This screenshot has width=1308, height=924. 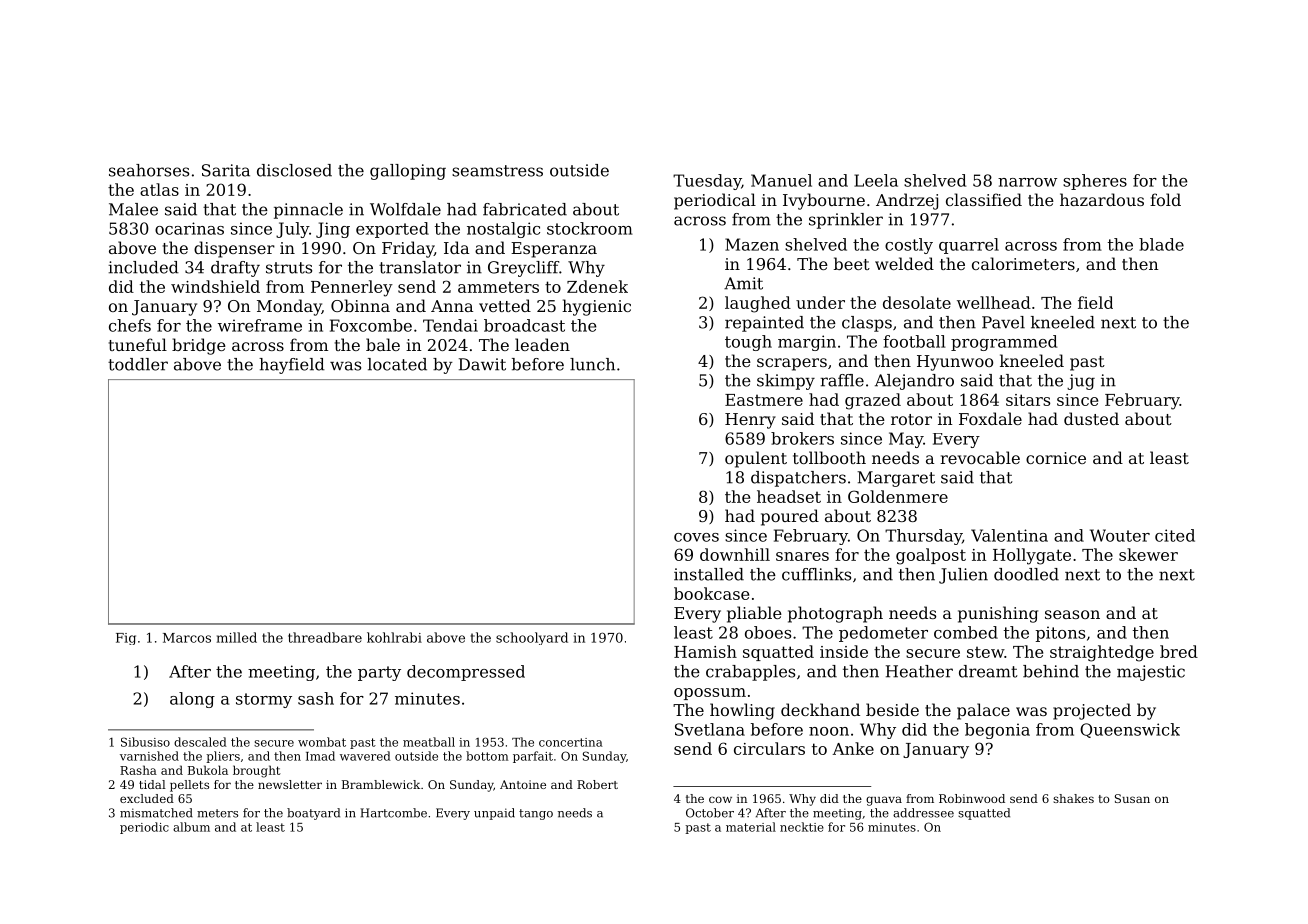 What do you see at coordinates (802, 827) in the screenshot?
I see `necktie` at bounding box center [802, 827].
